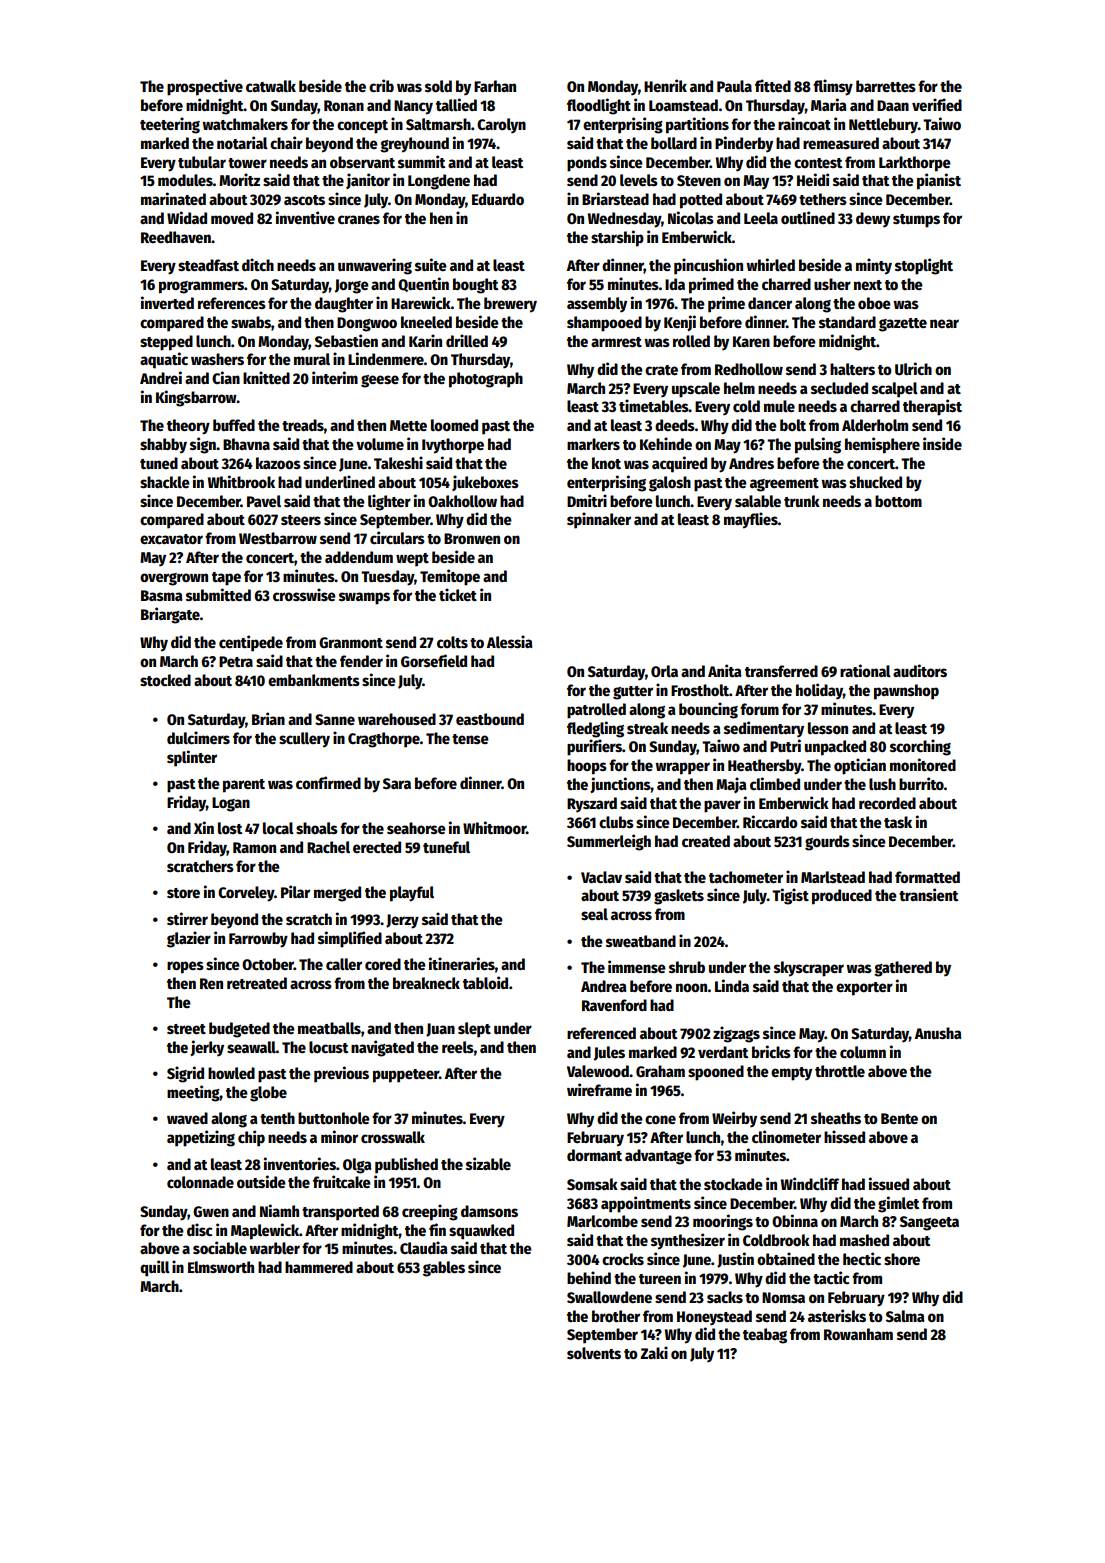 This screenshot has width=1105, height=1563. Describe the element at coordinates (639, 180) in the screenshot. I see `levels` at that location.
